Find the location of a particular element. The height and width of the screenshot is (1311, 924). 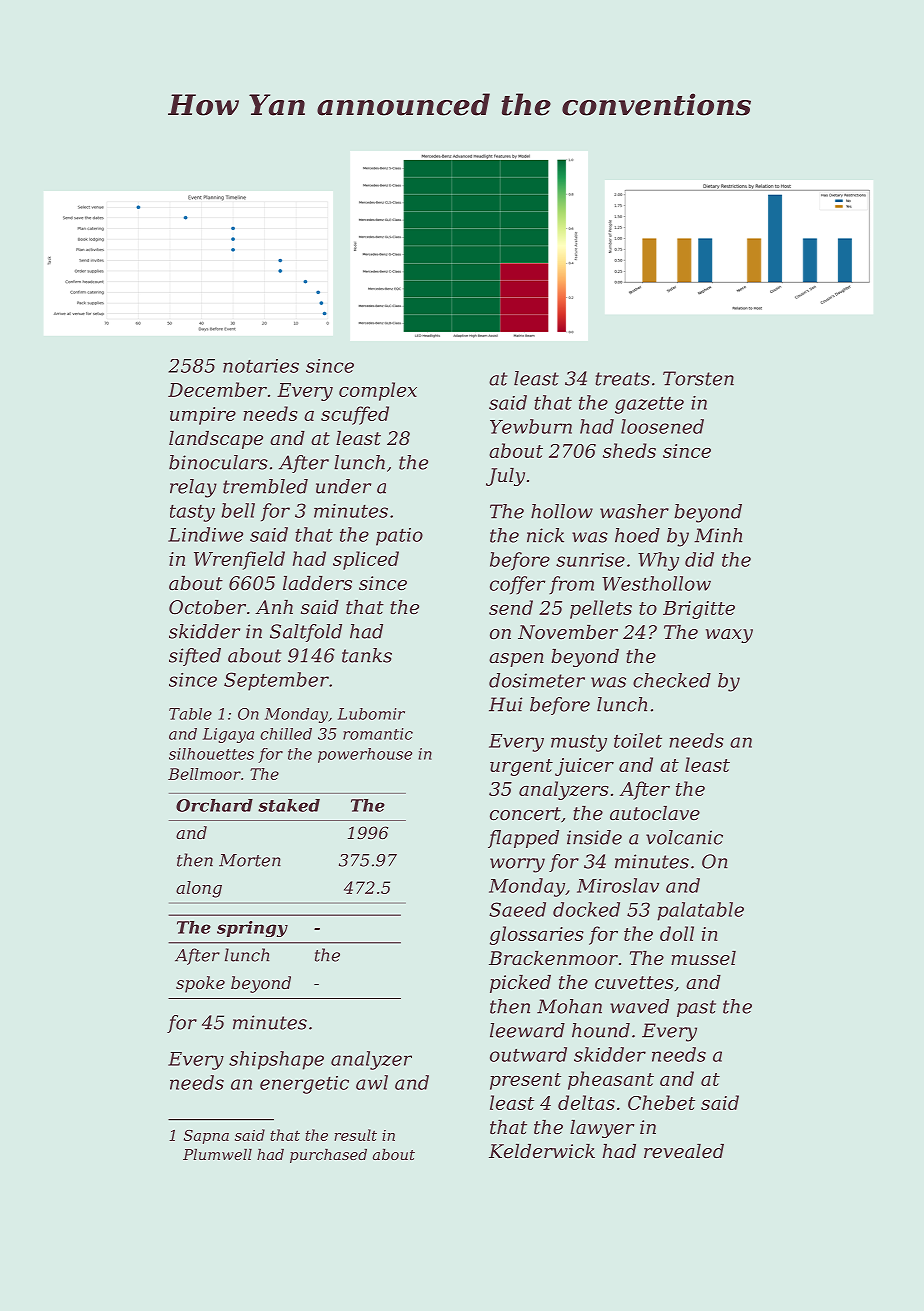

worry is located at coordinates (517, 865).
